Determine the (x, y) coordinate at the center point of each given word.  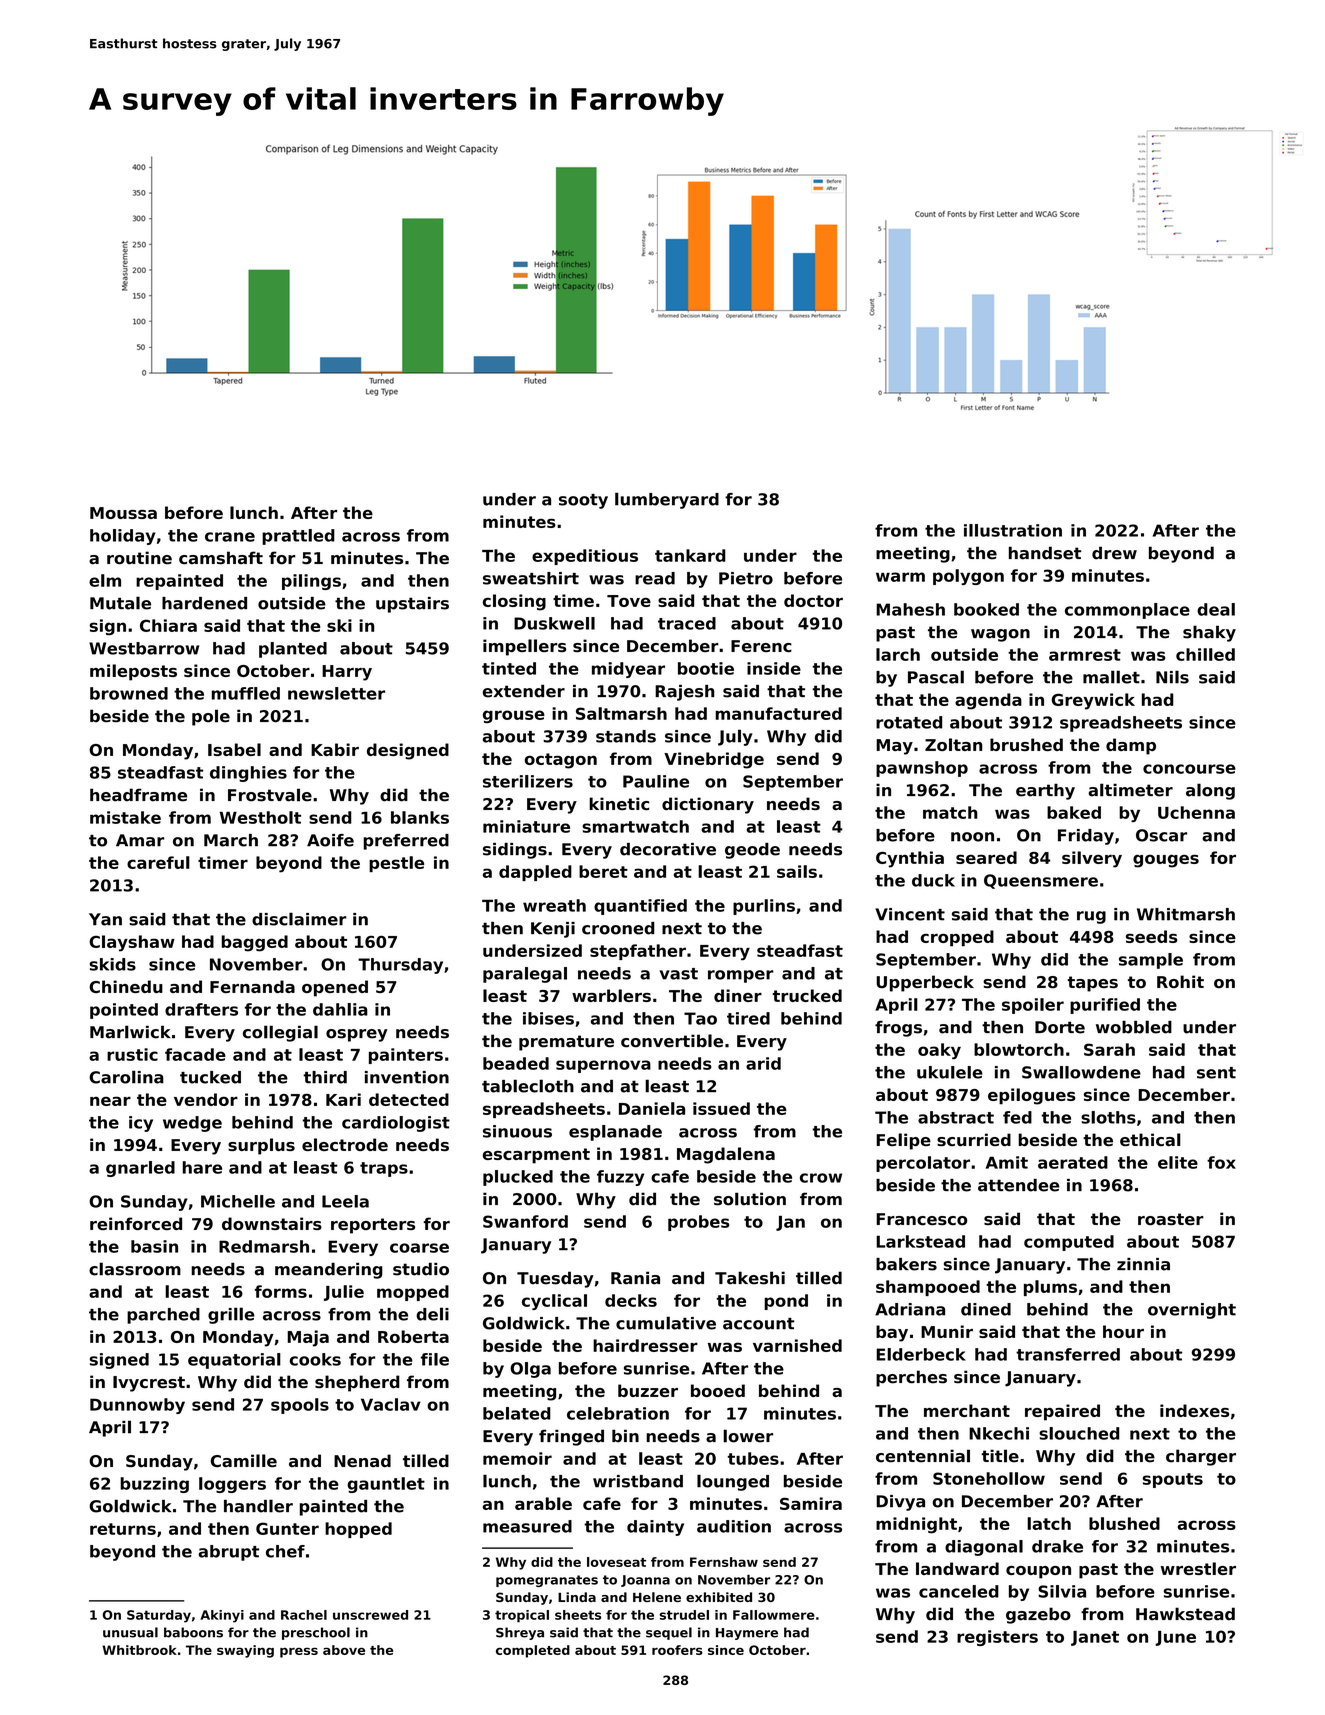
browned (129, 693)
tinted (509, 668)
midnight (916, 1525)
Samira (811, 1503)
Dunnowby (137, 1406)
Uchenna (1196, 812)
